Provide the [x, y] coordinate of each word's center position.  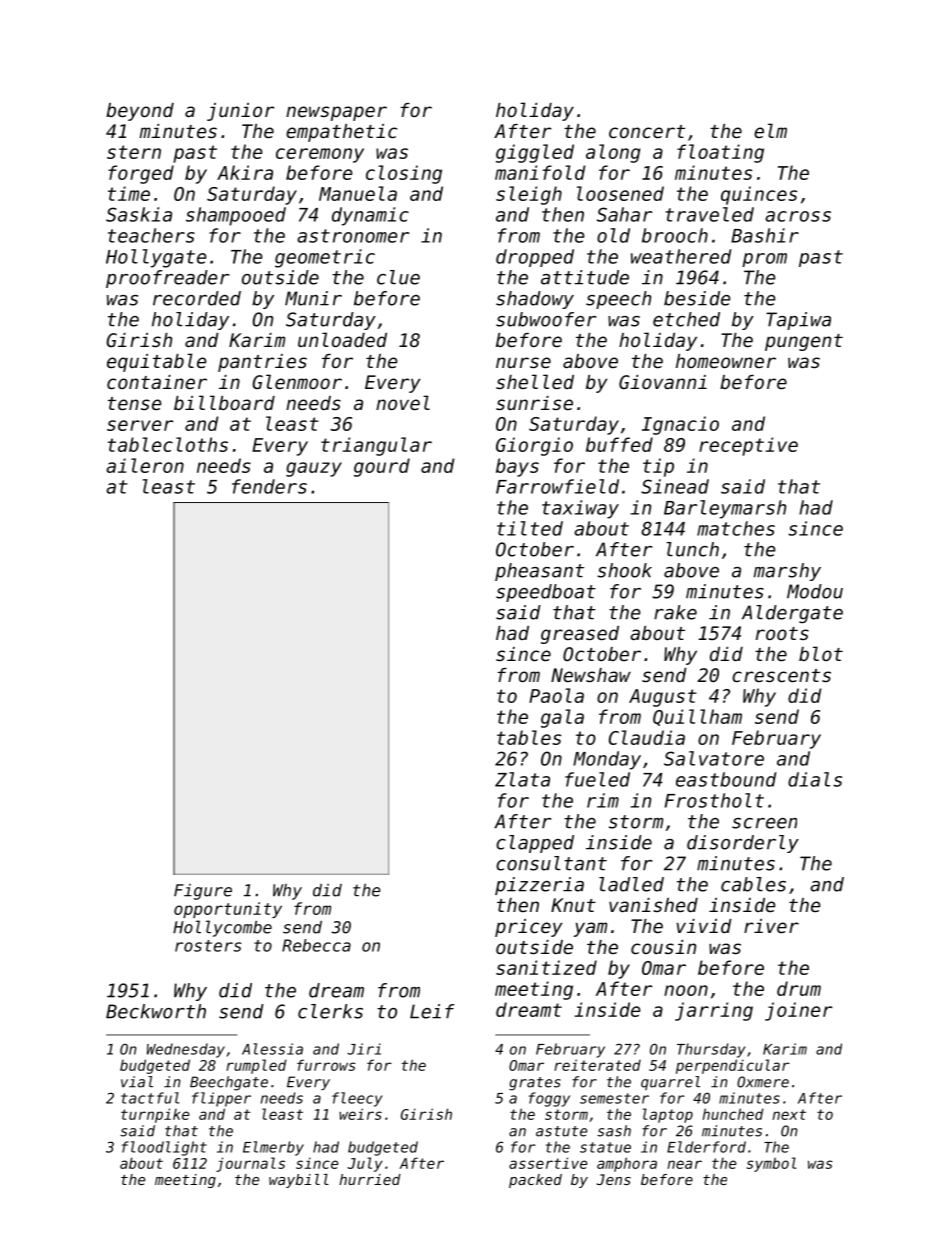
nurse [523, 362]
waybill [299, 1181]
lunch [692, 549]
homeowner [726, 361]
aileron [145, 465]
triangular [376, 446]
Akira [245, 172]
